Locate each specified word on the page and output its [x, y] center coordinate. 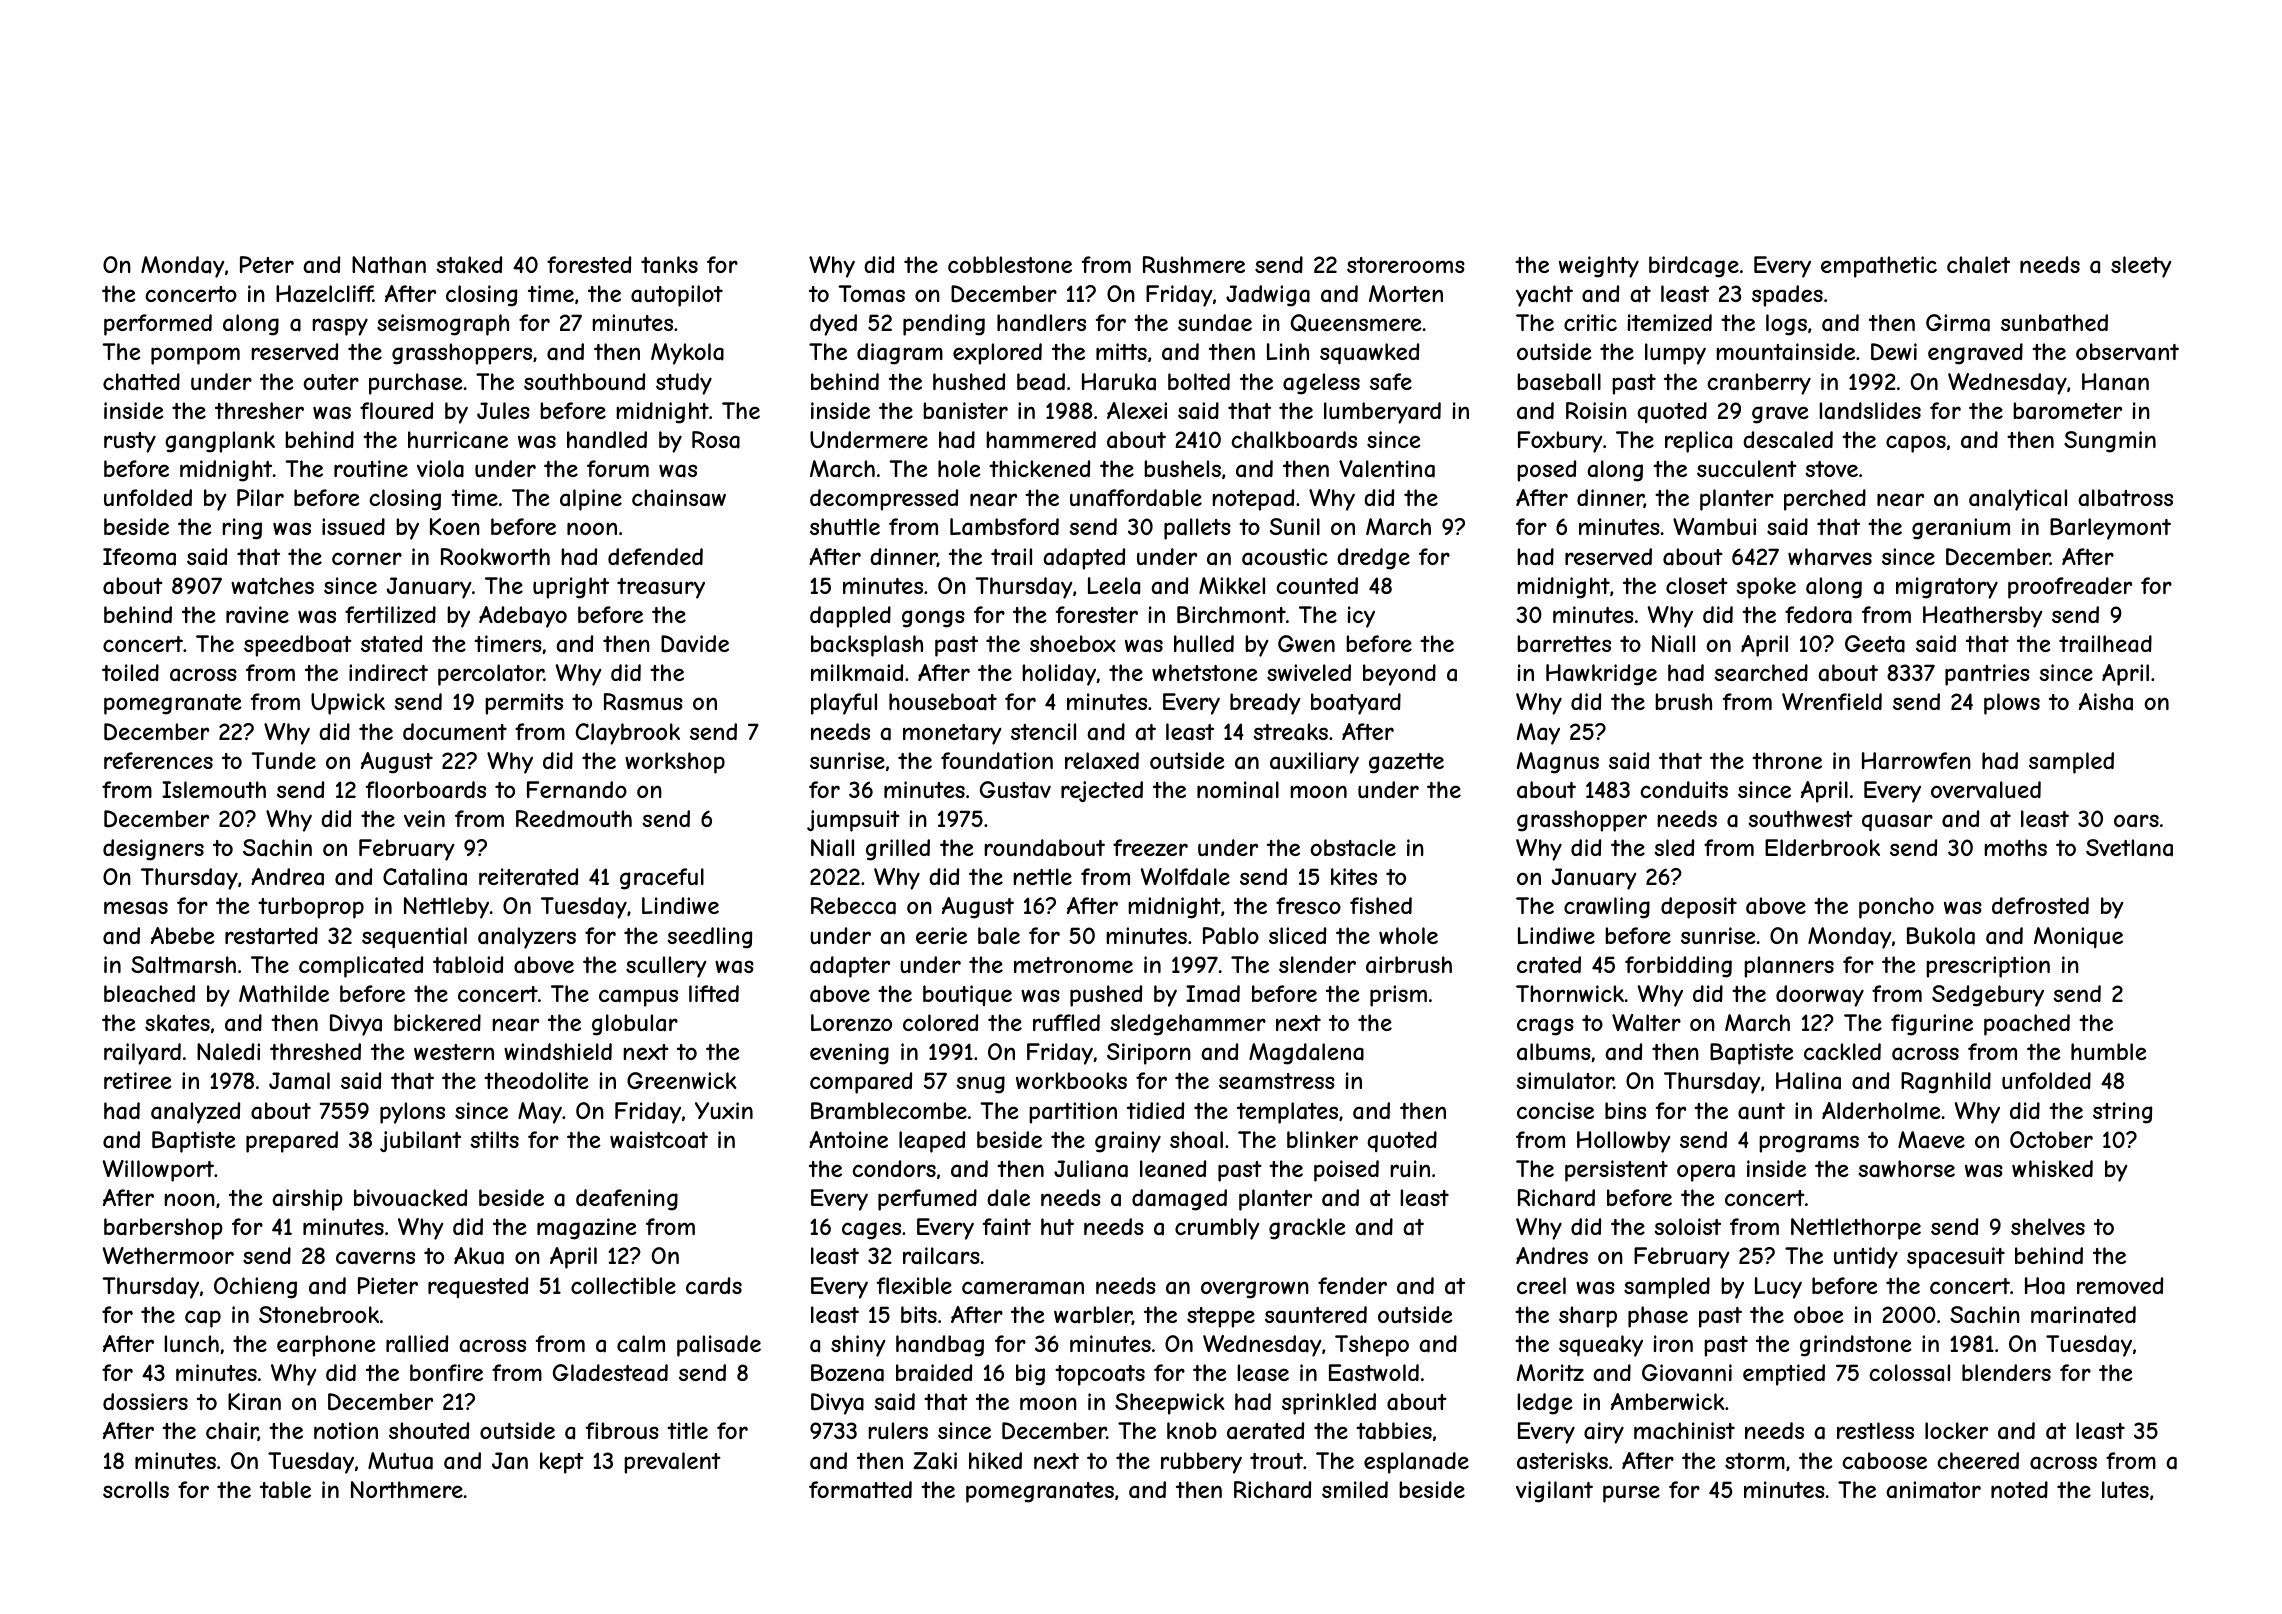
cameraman [1023, 1288]
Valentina [1387, 469]
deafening [627, 1200]
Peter [267, 264]
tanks [669, 265]
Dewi [1894, 352]
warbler [1093, 1315]
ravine [257, 615]
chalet [1978, 265]
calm [641, 1344]
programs [1809, 1144]
